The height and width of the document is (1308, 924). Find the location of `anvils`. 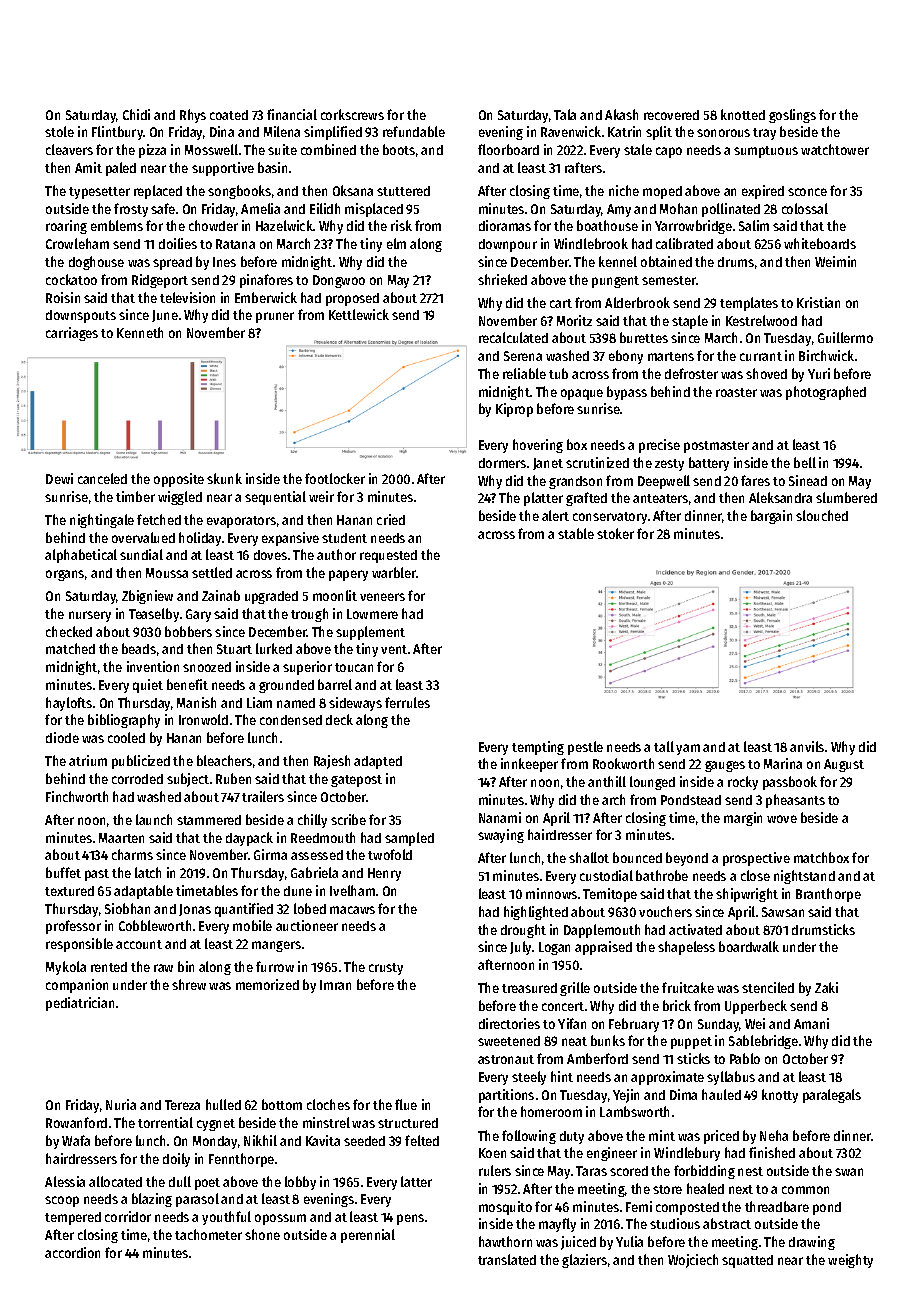

anvils is located at coordinates (807, 746).
